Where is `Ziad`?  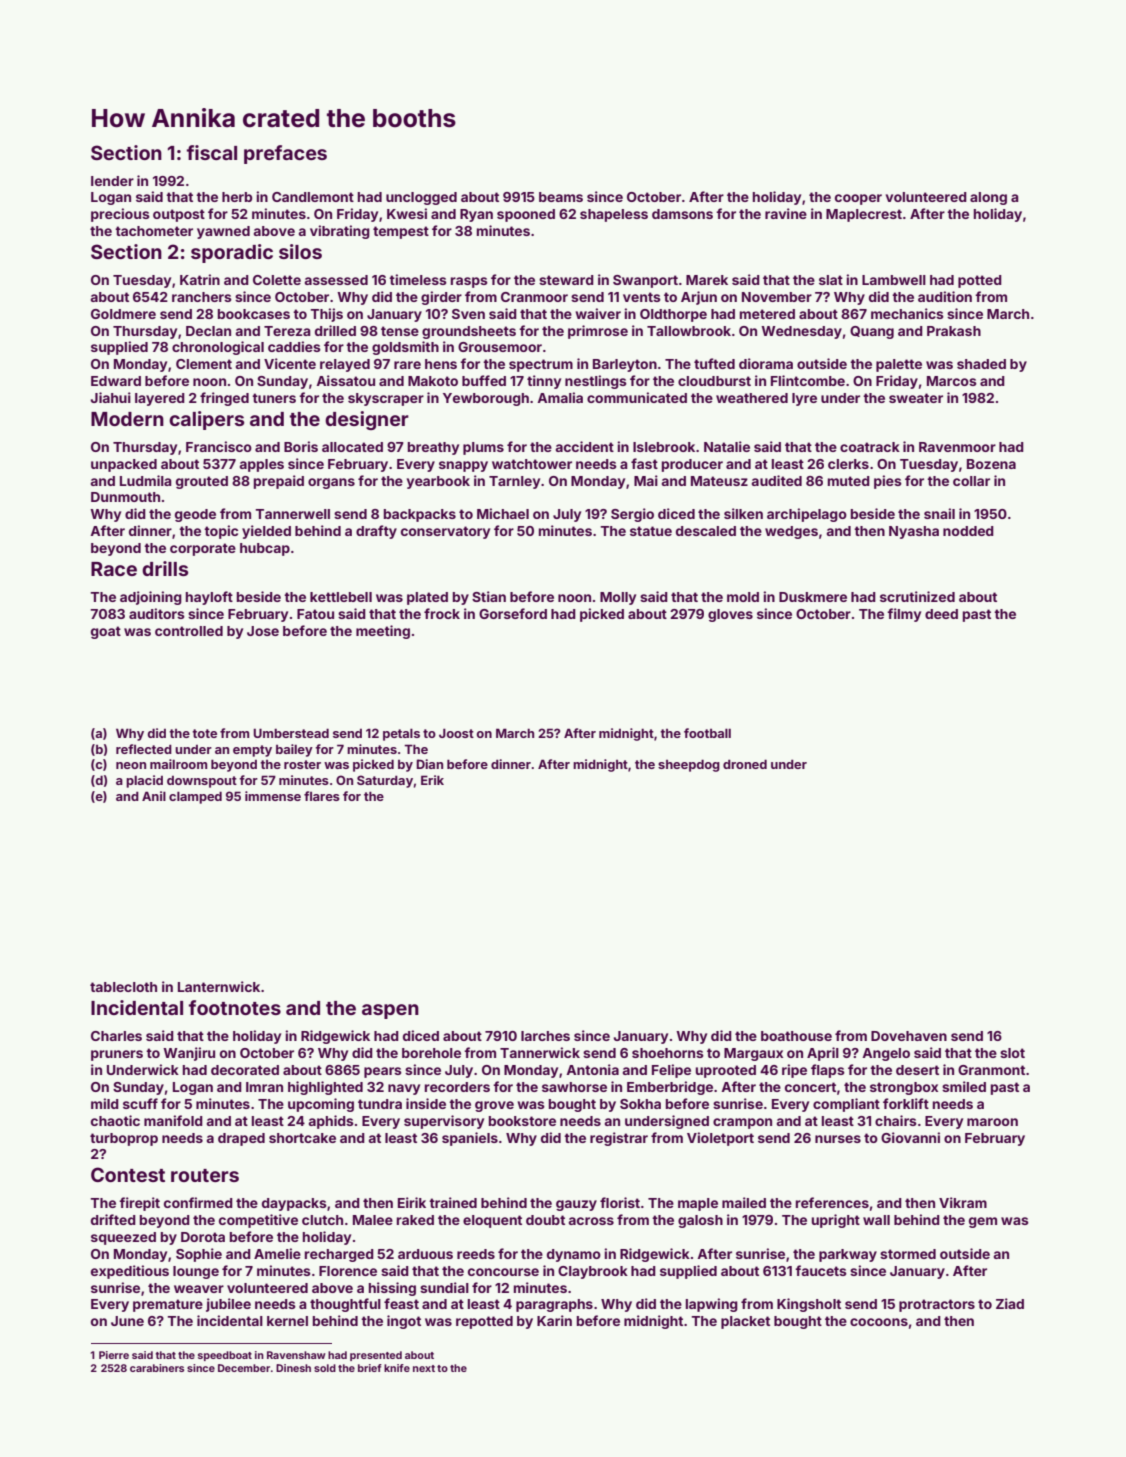 Ziad is located at coordinates (1010, 1303).
